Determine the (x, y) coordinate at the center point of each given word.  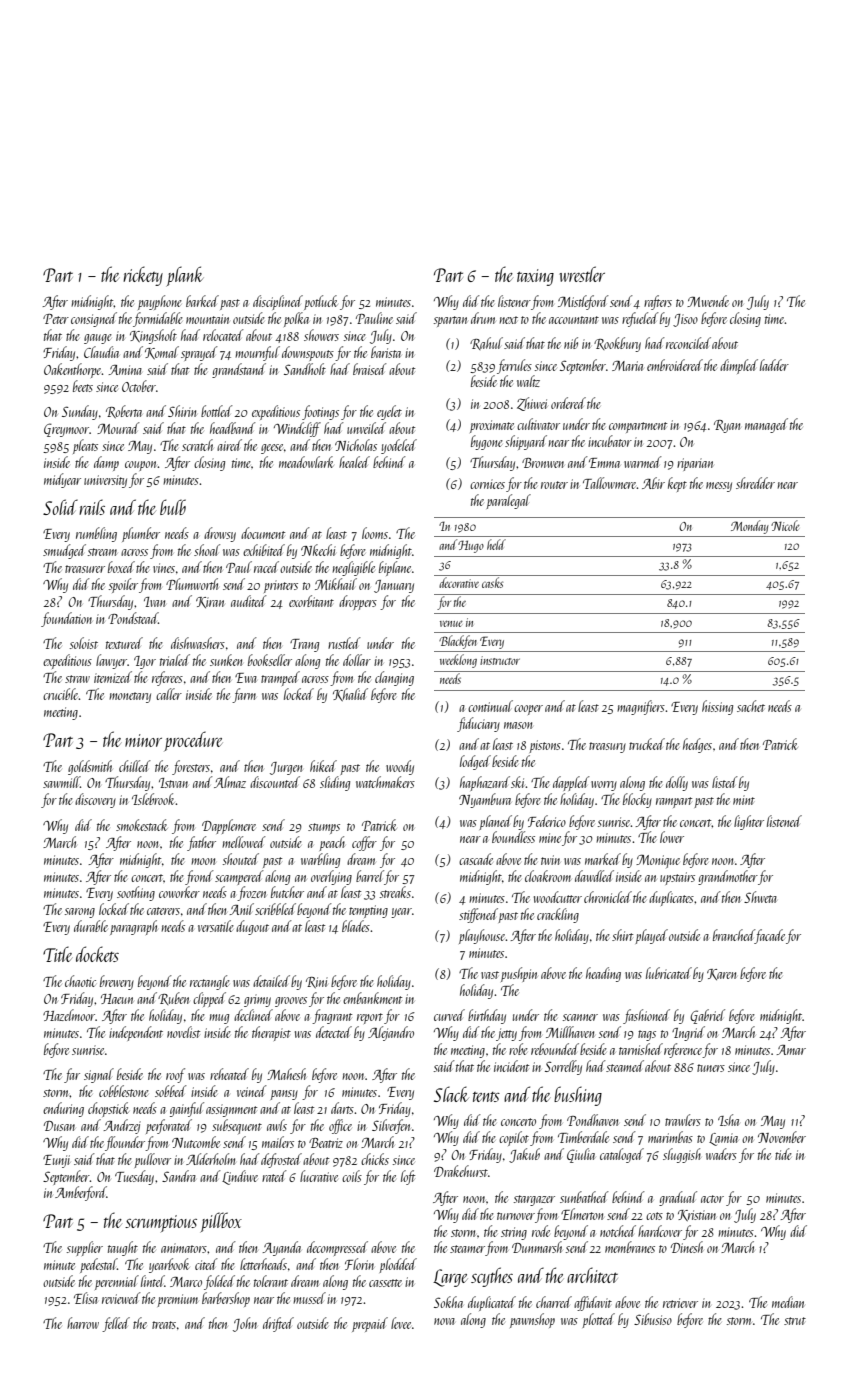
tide (783, 1154)
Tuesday (134, 1177)
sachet (751, 706)
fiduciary (478, 724)
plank (184, 276)
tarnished (641, 1049)
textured (124, 643)
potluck (320, 302)
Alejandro (391, 1033)
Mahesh (286, 1074)
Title (58, 954)
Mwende (708, 301)
